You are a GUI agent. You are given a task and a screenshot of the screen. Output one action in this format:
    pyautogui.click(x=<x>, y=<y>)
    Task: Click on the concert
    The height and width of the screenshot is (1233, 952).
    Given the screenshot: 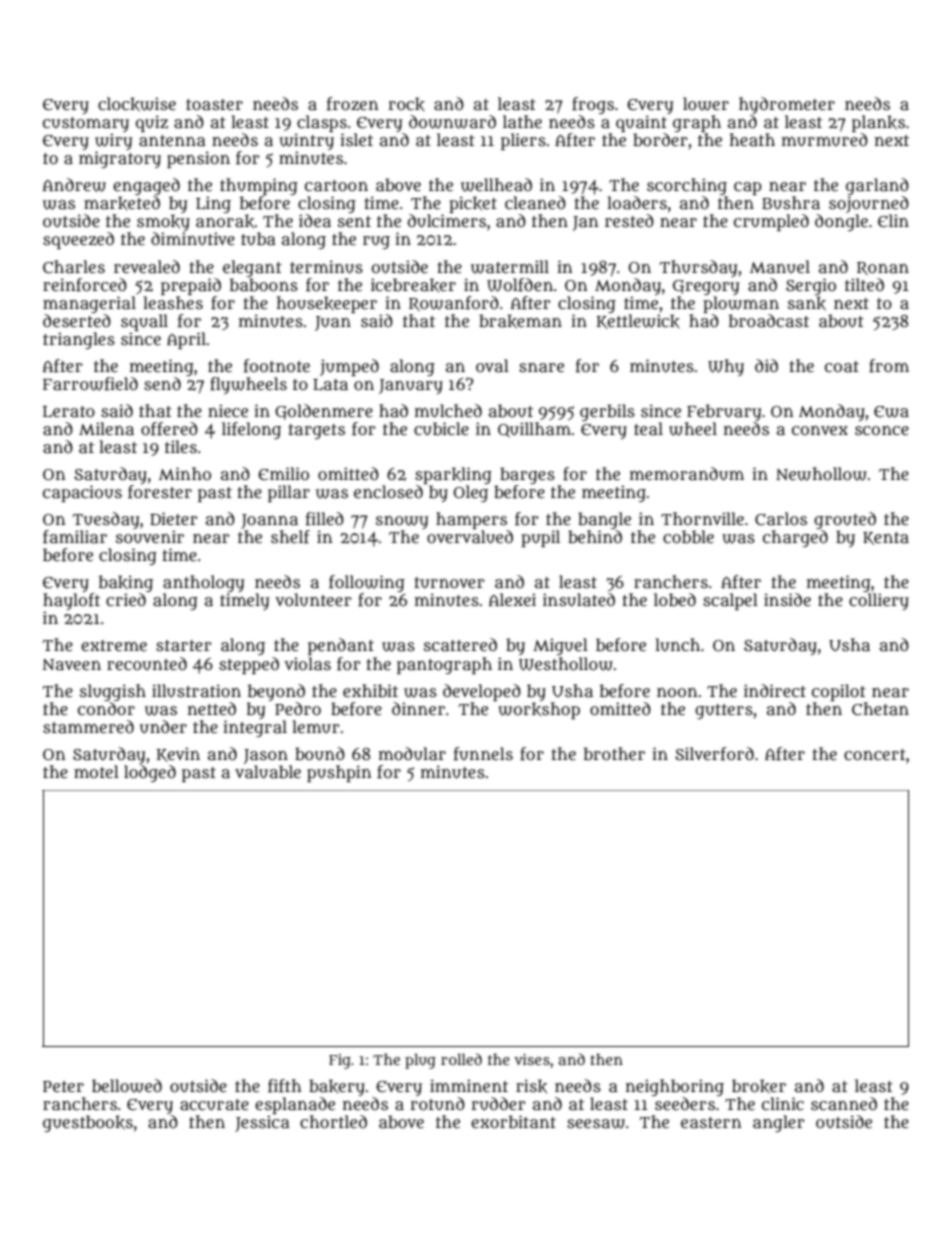 What is the action you would take?
    pyautogui.click(x=875, y=754)
